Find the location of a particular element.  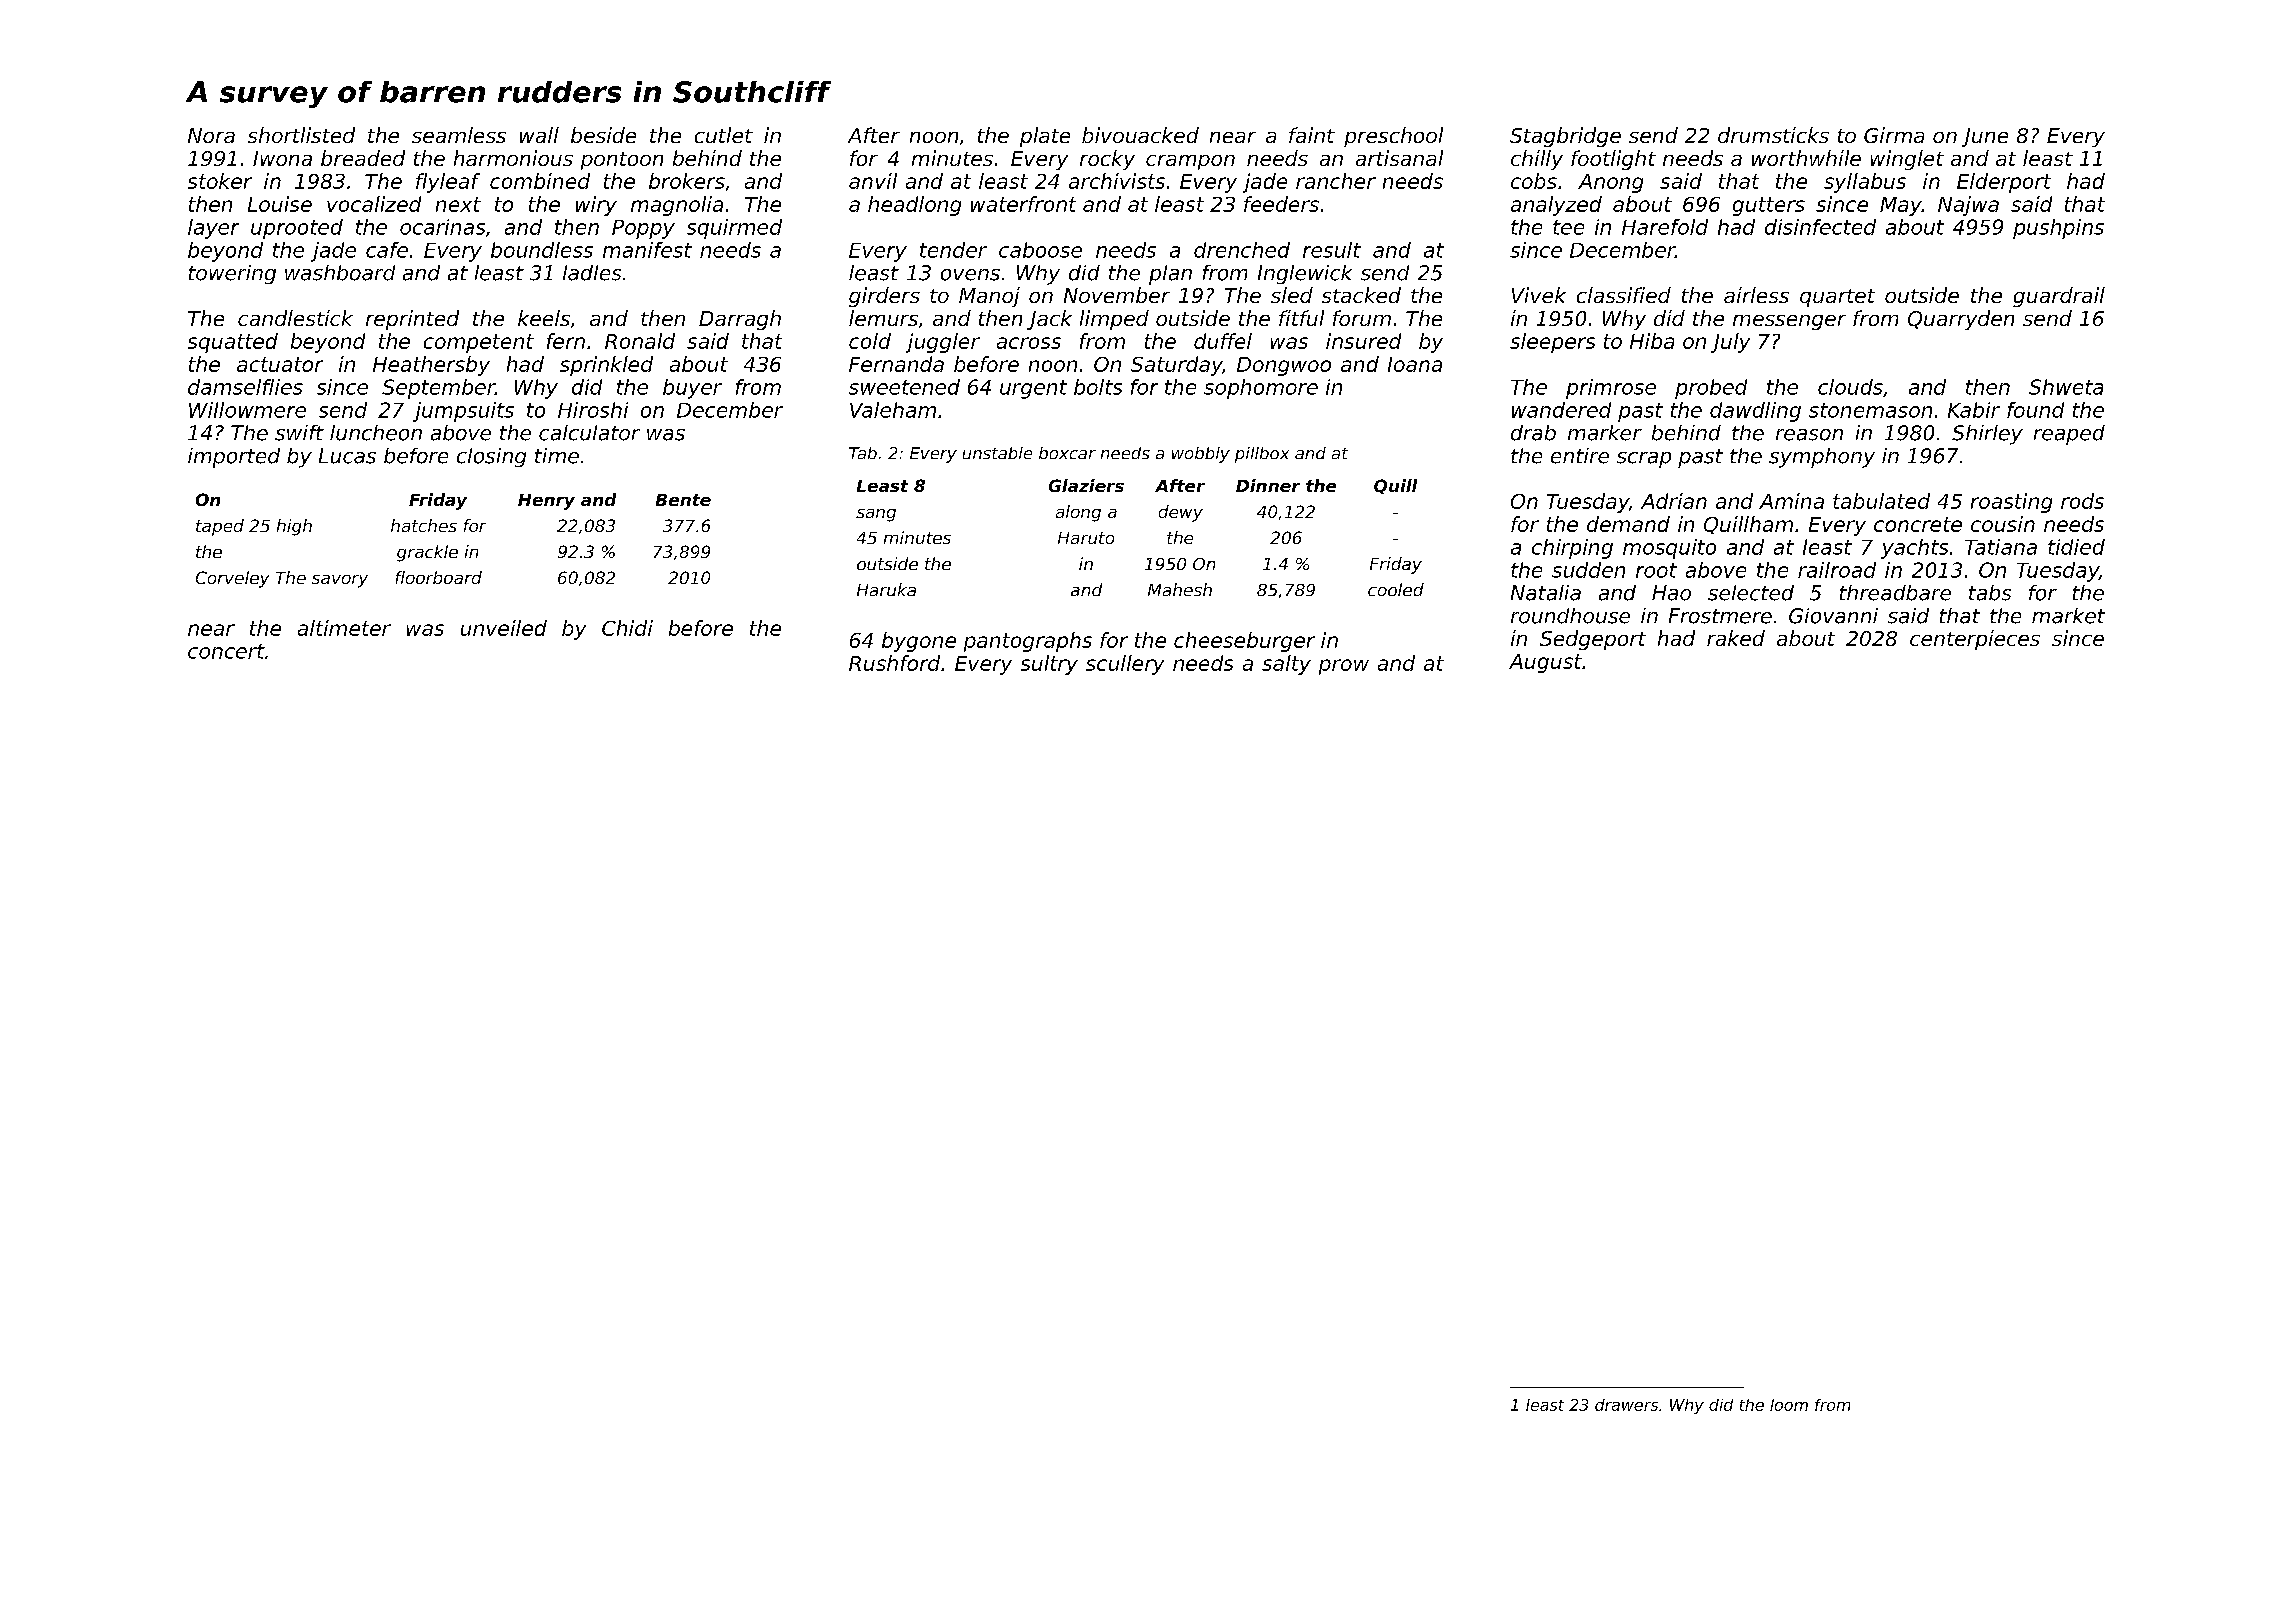

drawers is located at coordinates (1626, 1405).
